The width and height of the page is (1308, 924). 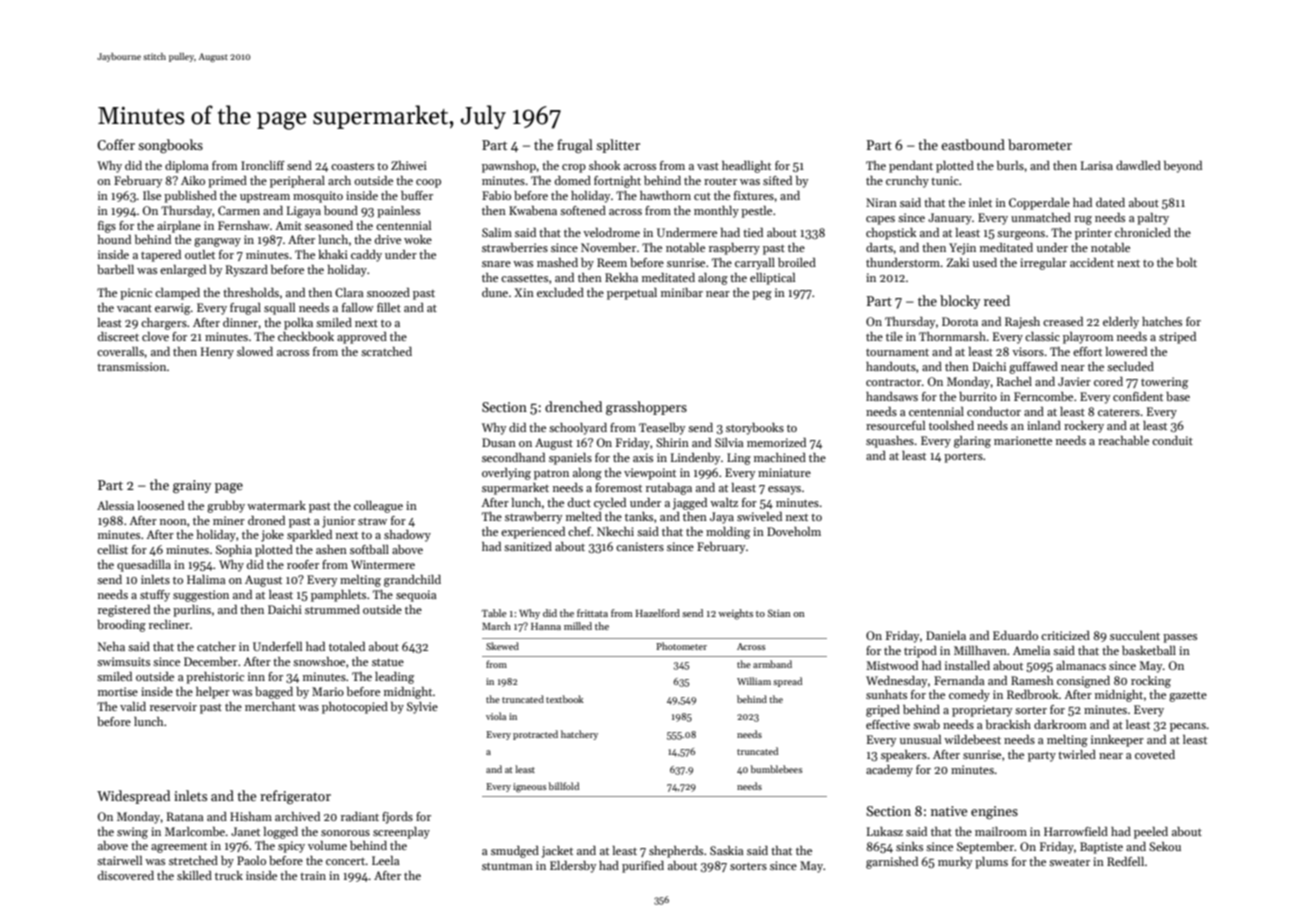 What do you see at coordinates (982, 711) in the page?
I see `proprietary` at bounding box center [982, 711].
